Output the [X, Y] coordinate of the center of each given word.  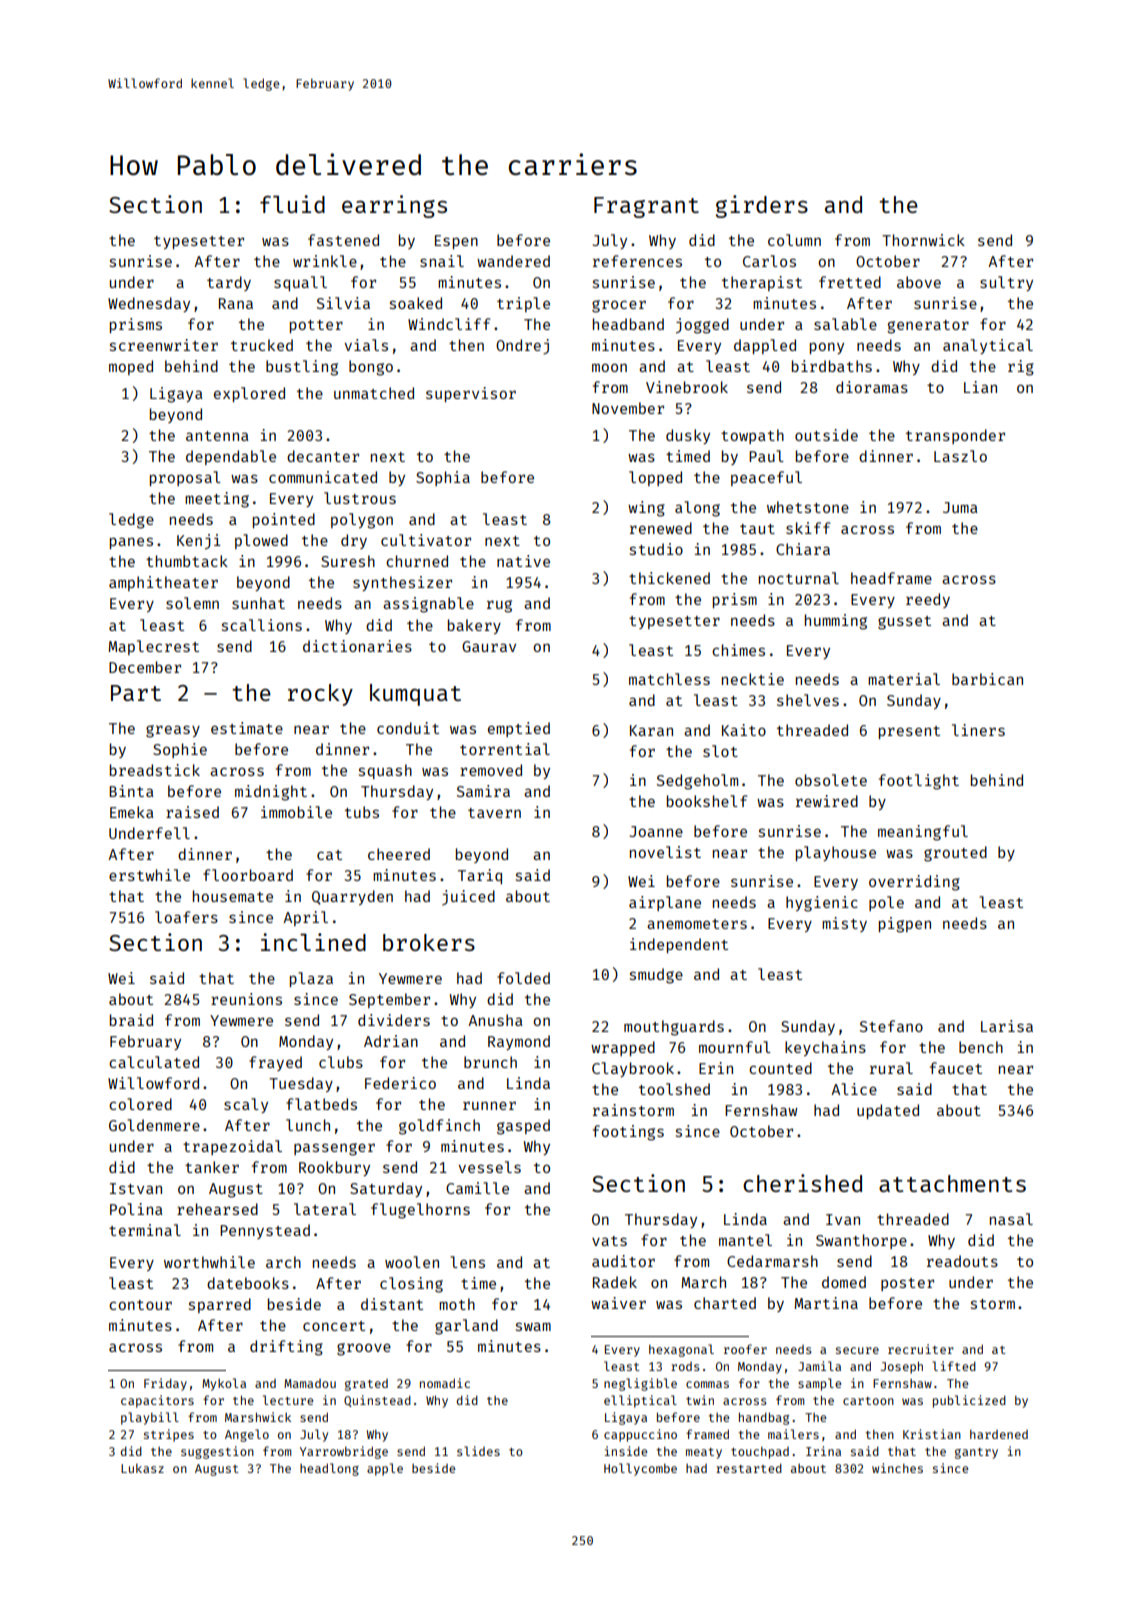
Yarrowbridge [344, 1452]
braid [131, 1020]
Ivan [843, 1219]
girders [762, 206]
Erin [716, 1068]
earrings [394, 206]
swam [533, 1326]
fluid [292, 204]
